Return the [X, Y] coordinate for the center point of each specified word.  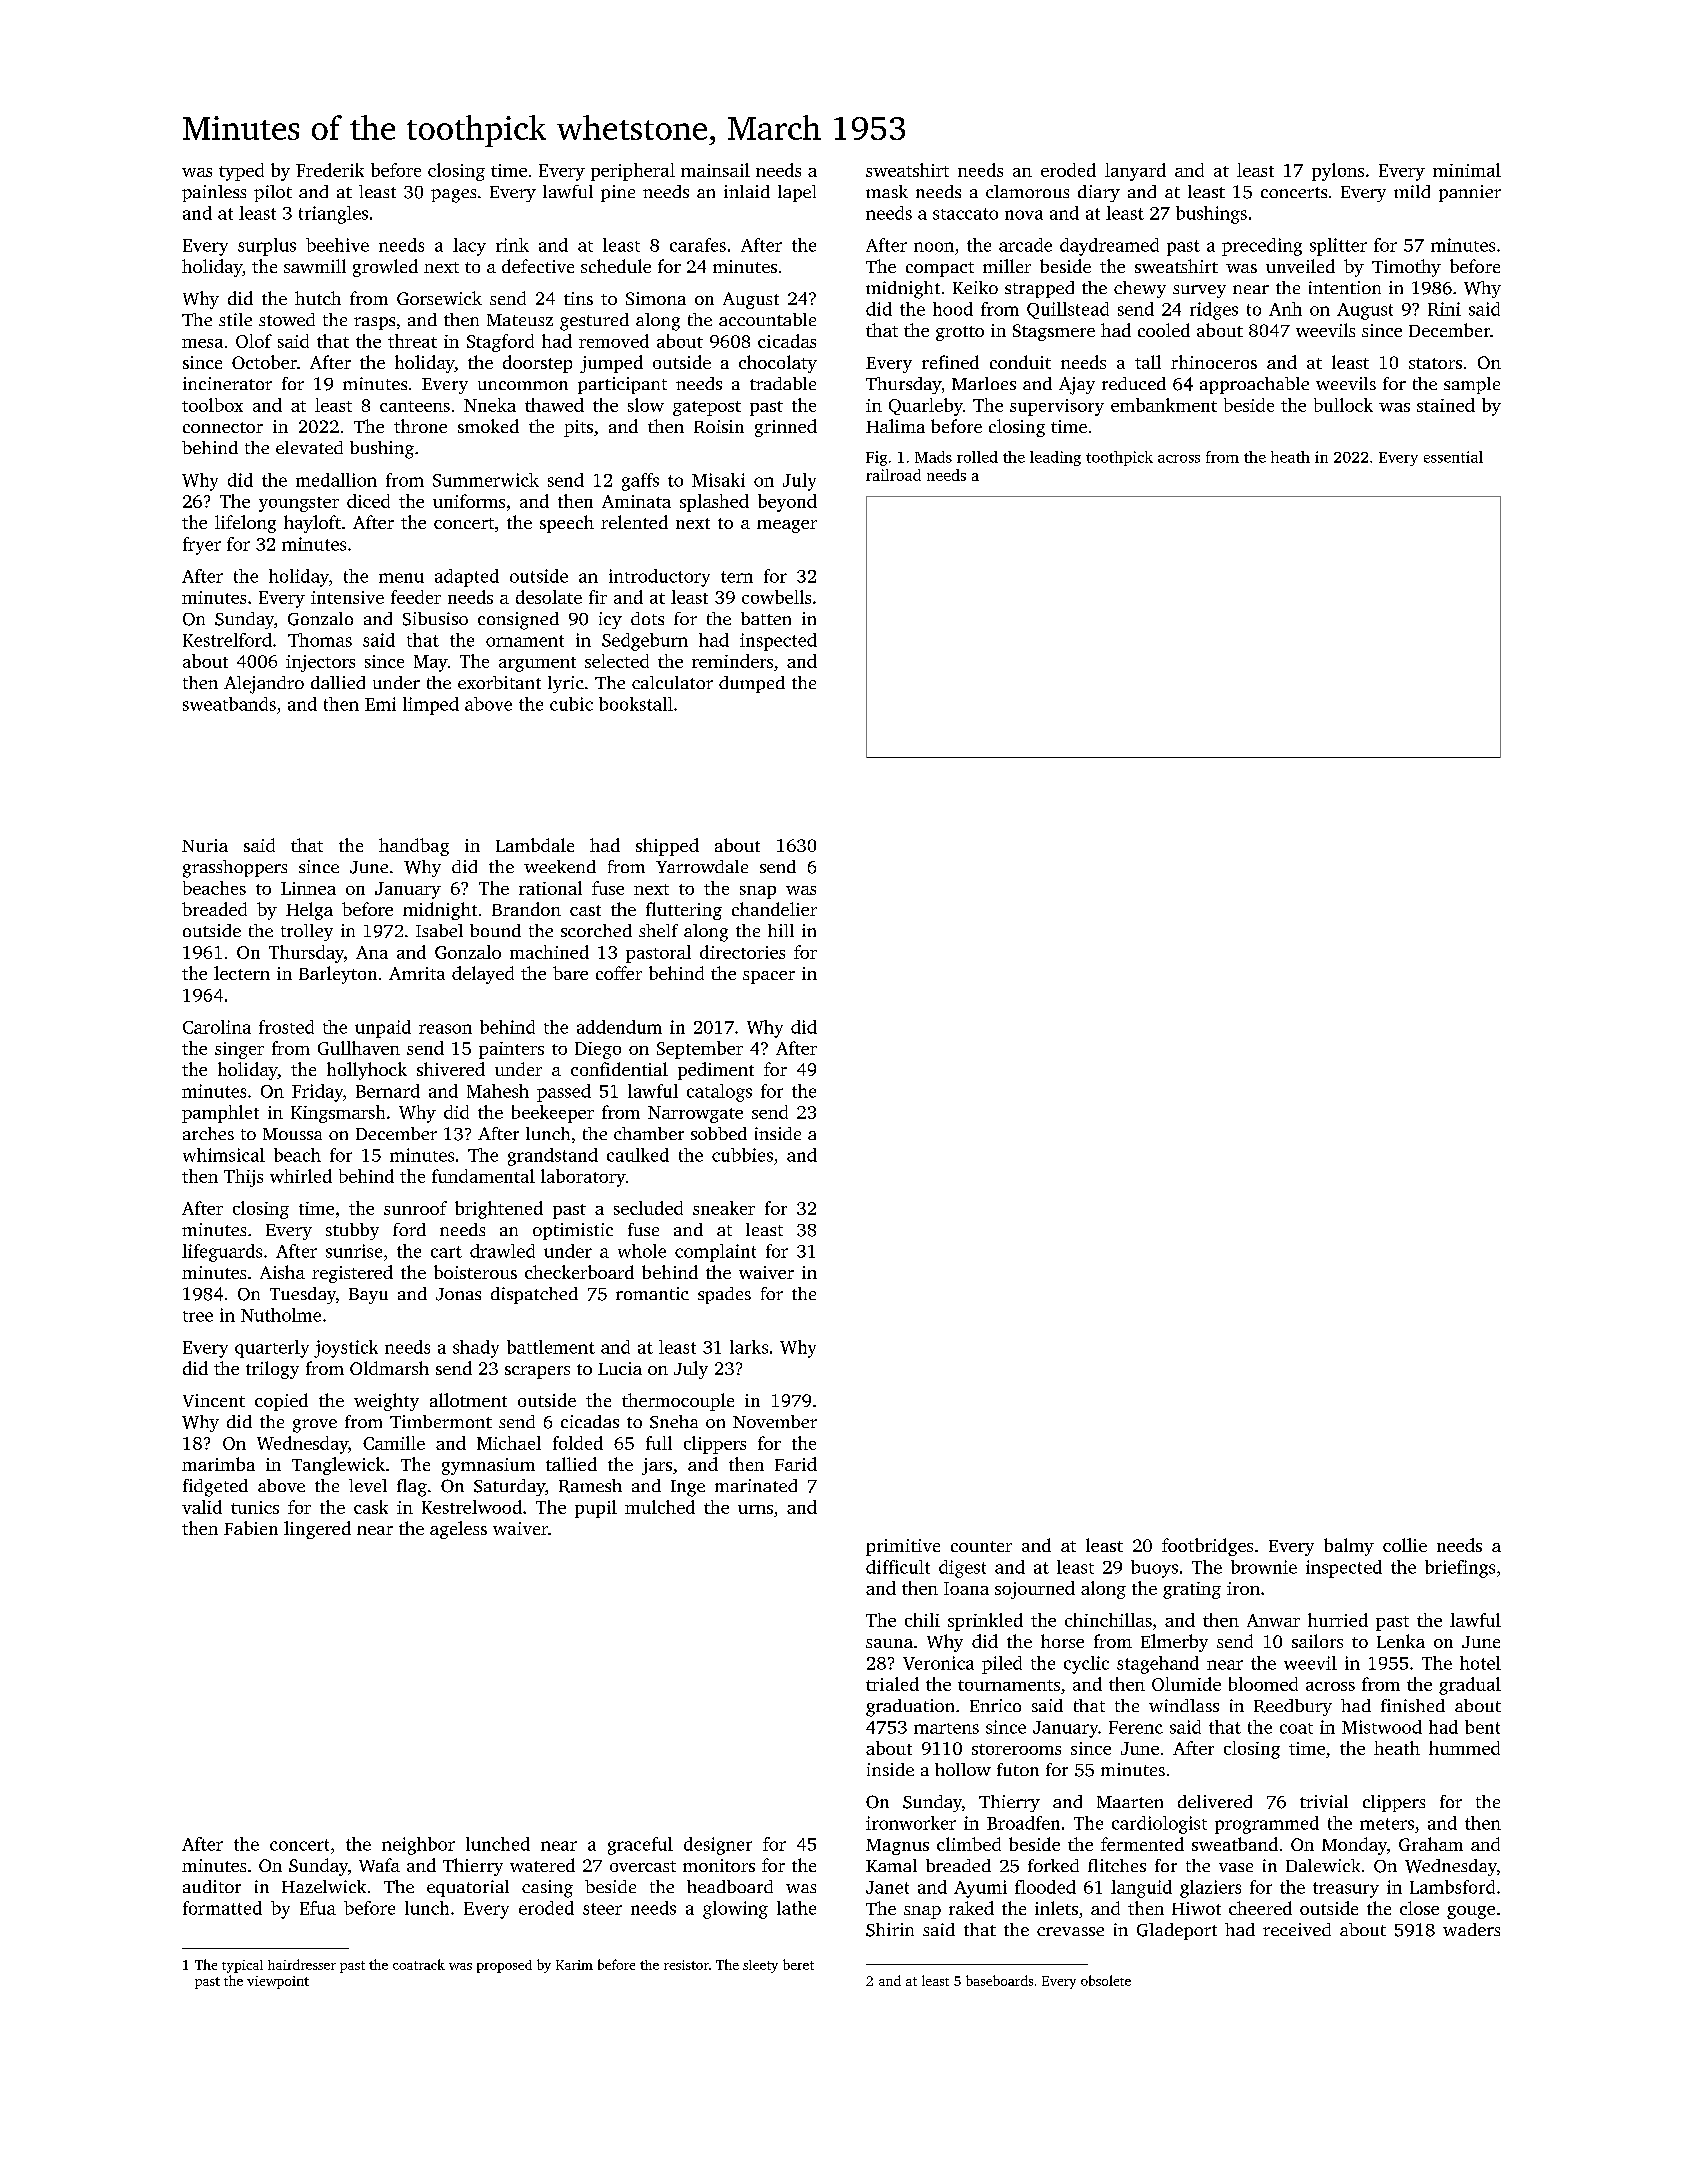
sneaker [724, 1208]
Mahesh [498, 1091]
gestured [594, 322]
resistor [686, 1965]
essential [1453, 457]
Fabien [251, 1528]
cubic [571, 704]
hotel [1480, 1663]
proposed [504, 1966]
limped [431, 706]
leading [1055, 458]
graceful [640, 1846]
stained [1446, 405]
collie [1405, 1545]
